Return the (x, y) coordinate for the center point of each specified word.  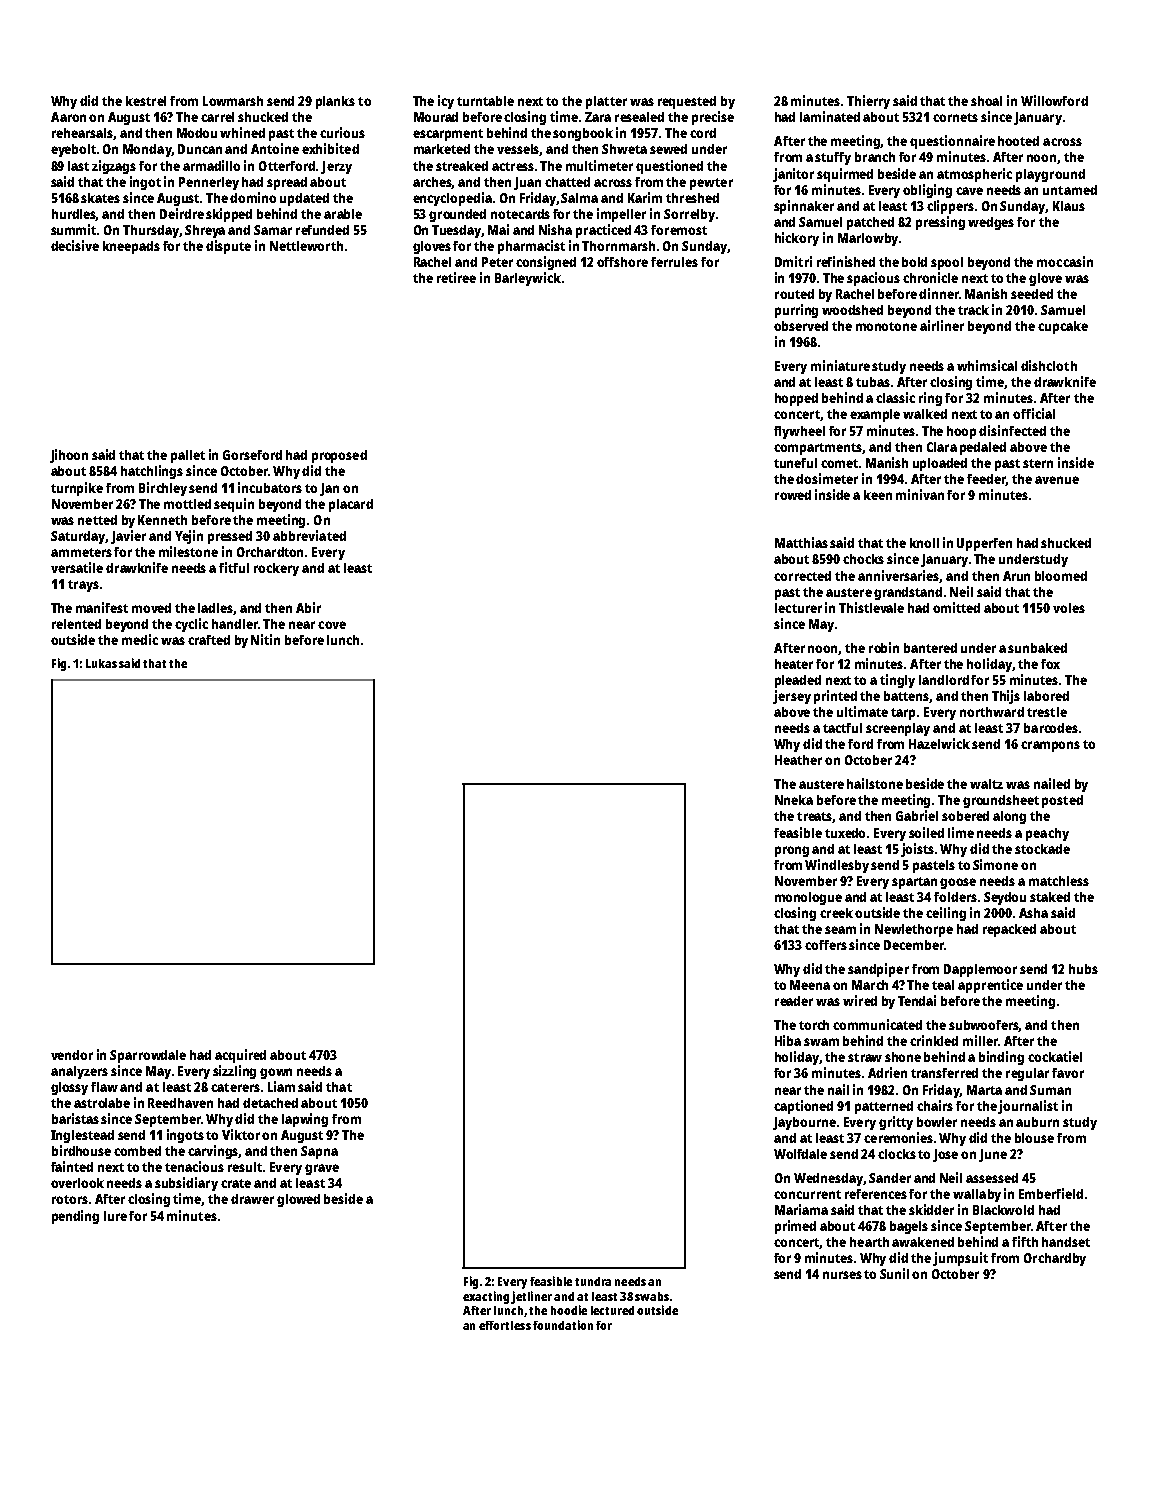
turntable (485, 101)
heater (794, 664)
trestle (1047, 712)
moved (151, 608)
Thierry (868, 102)
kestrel (146, 101)
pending (75, 1217)
